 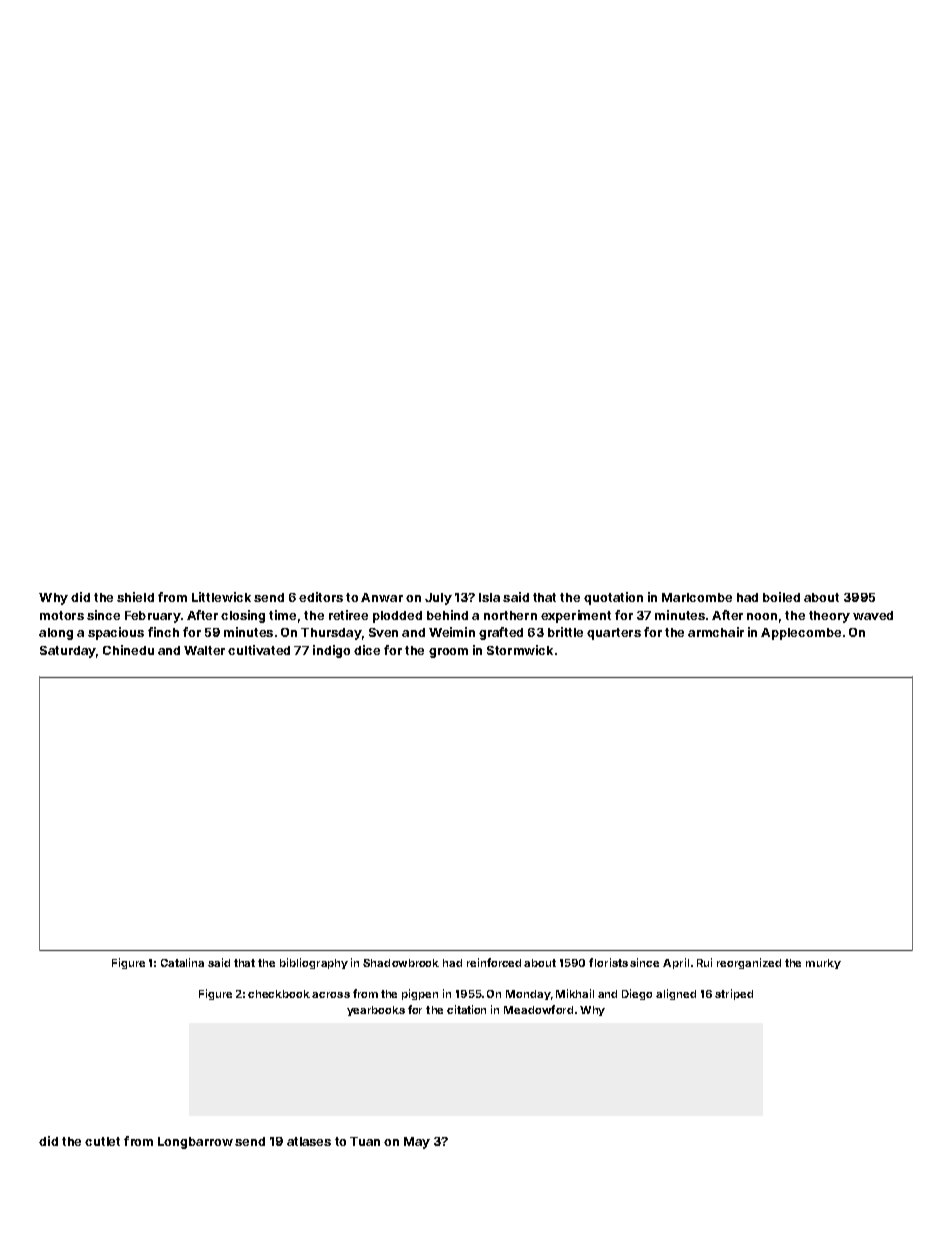 I want to click on cutlet, so click(x=102, y=1141).
